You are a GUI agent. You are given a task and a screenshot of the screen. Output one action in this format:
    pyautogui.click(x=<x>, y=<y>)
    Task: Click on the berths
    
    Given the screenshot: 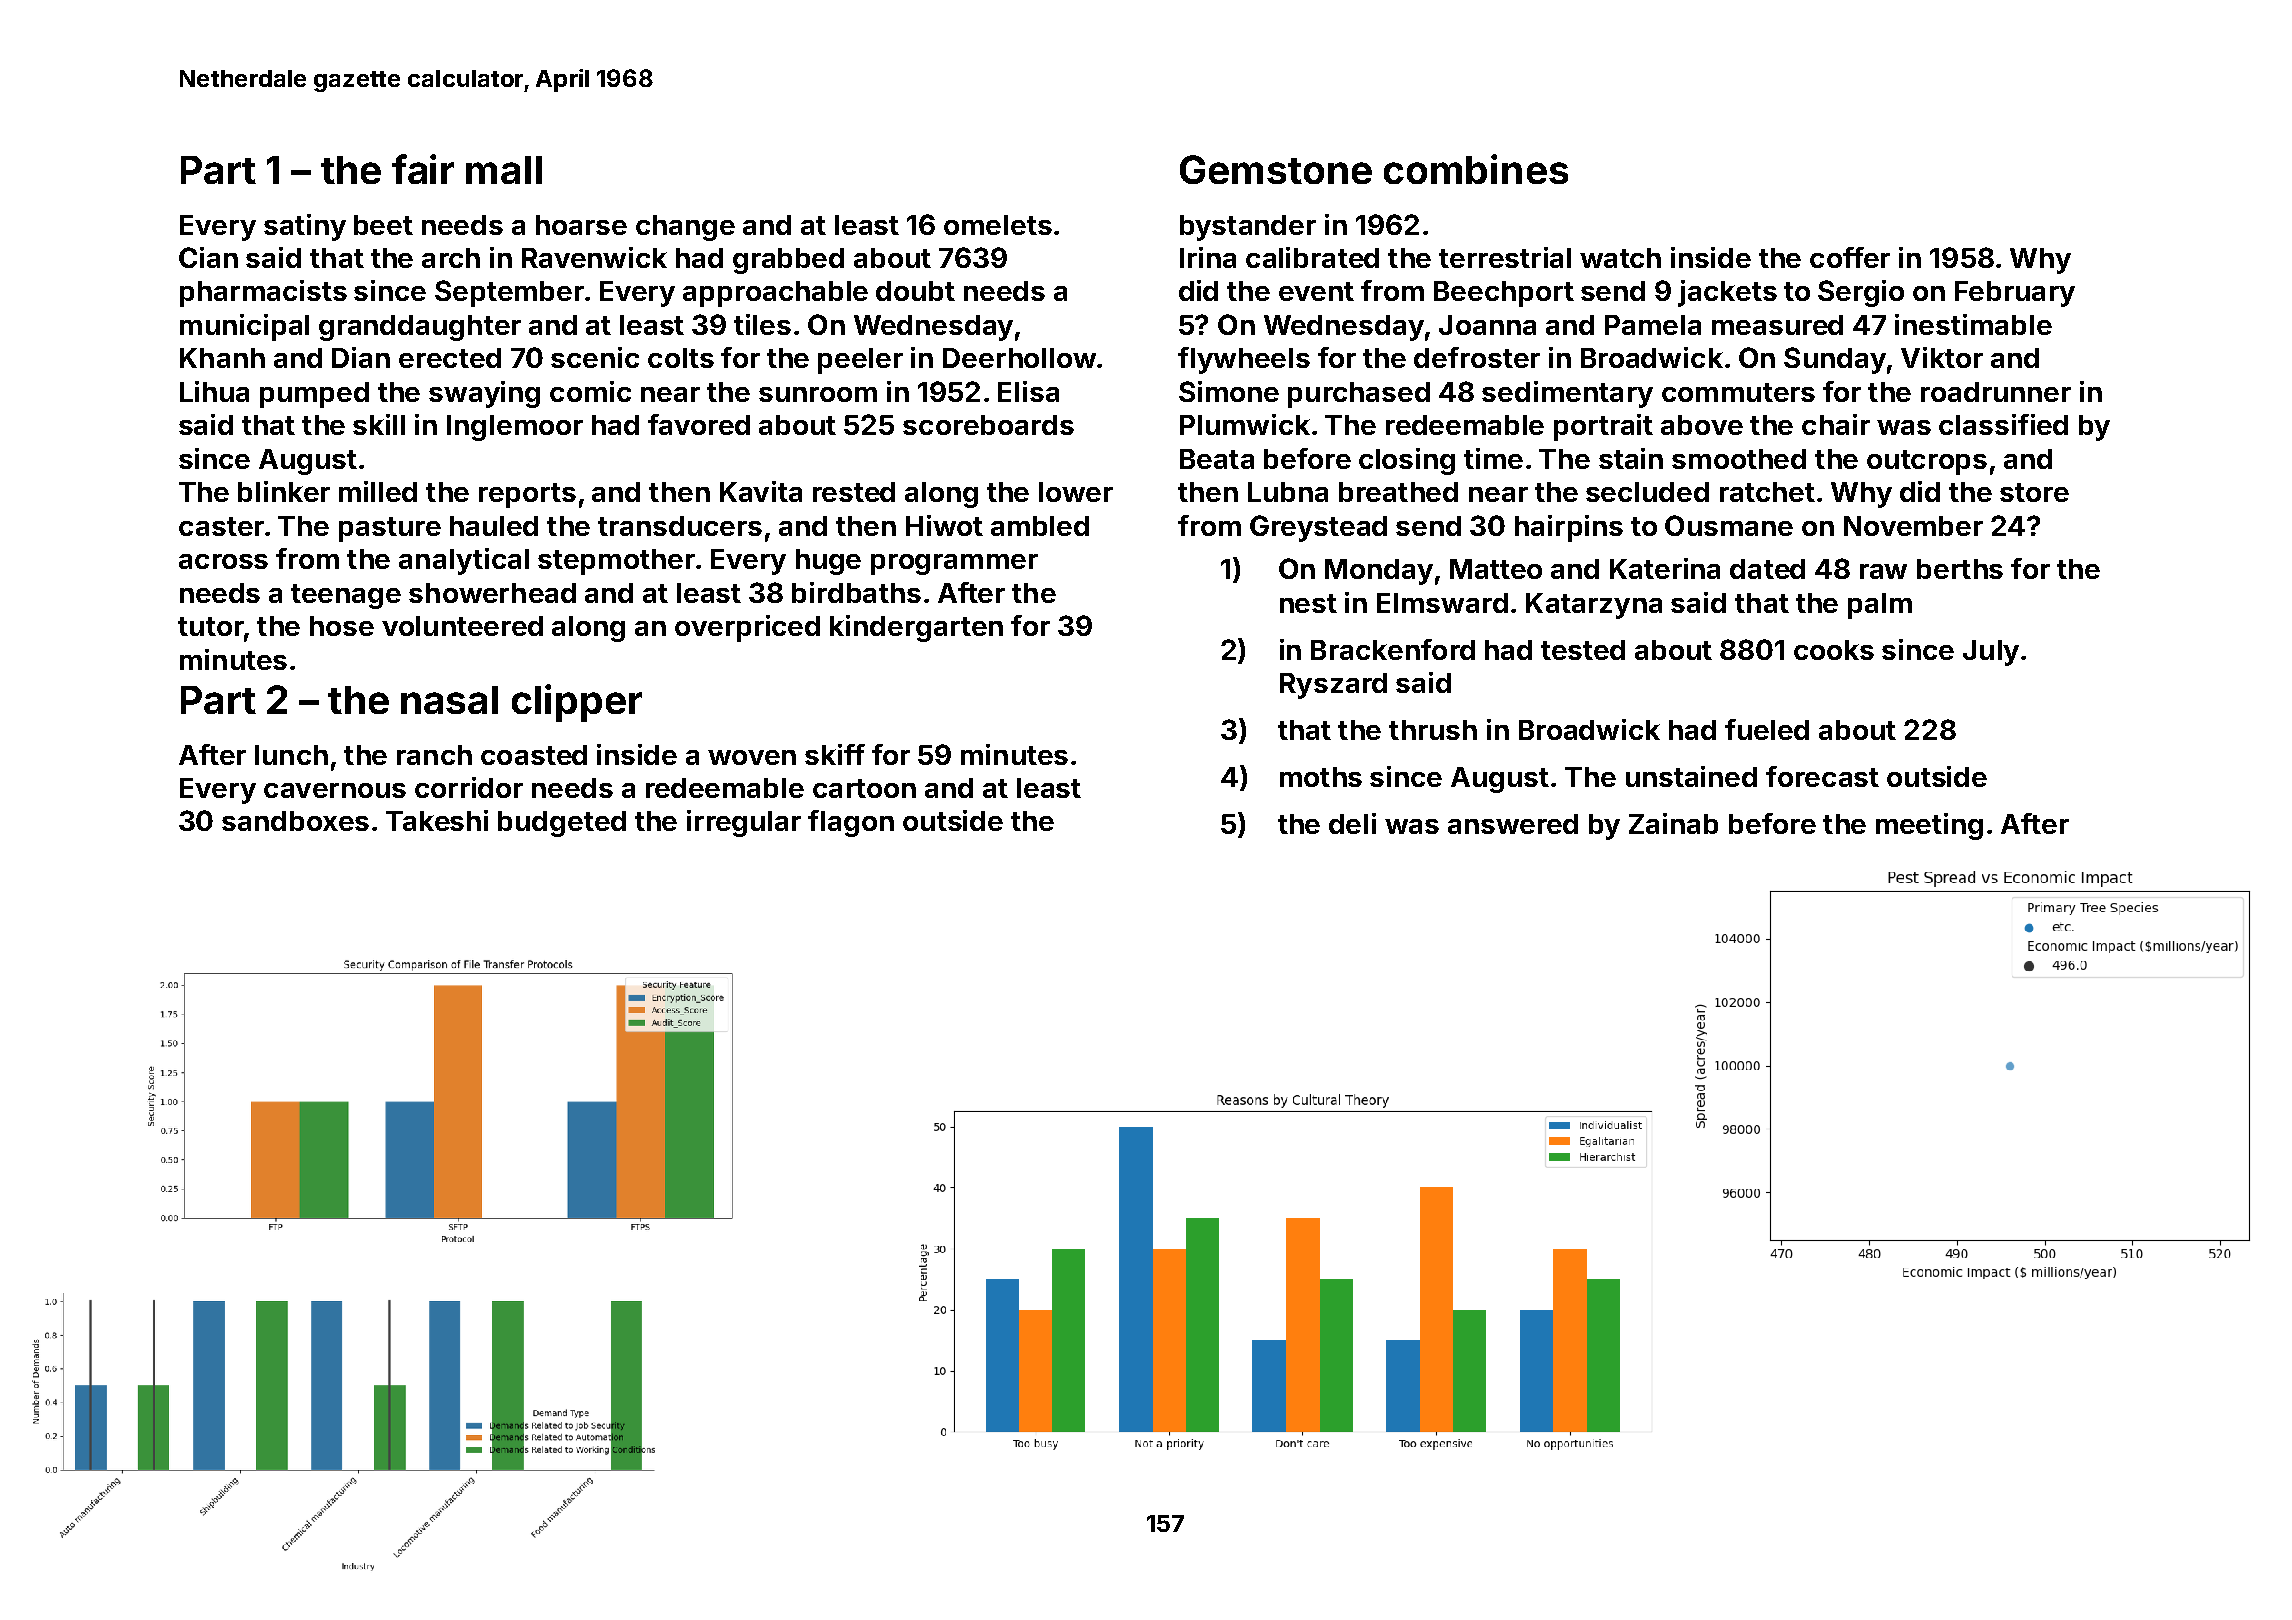 What is the action you would take?
    pyautogui.click(x=1960, y=569)
